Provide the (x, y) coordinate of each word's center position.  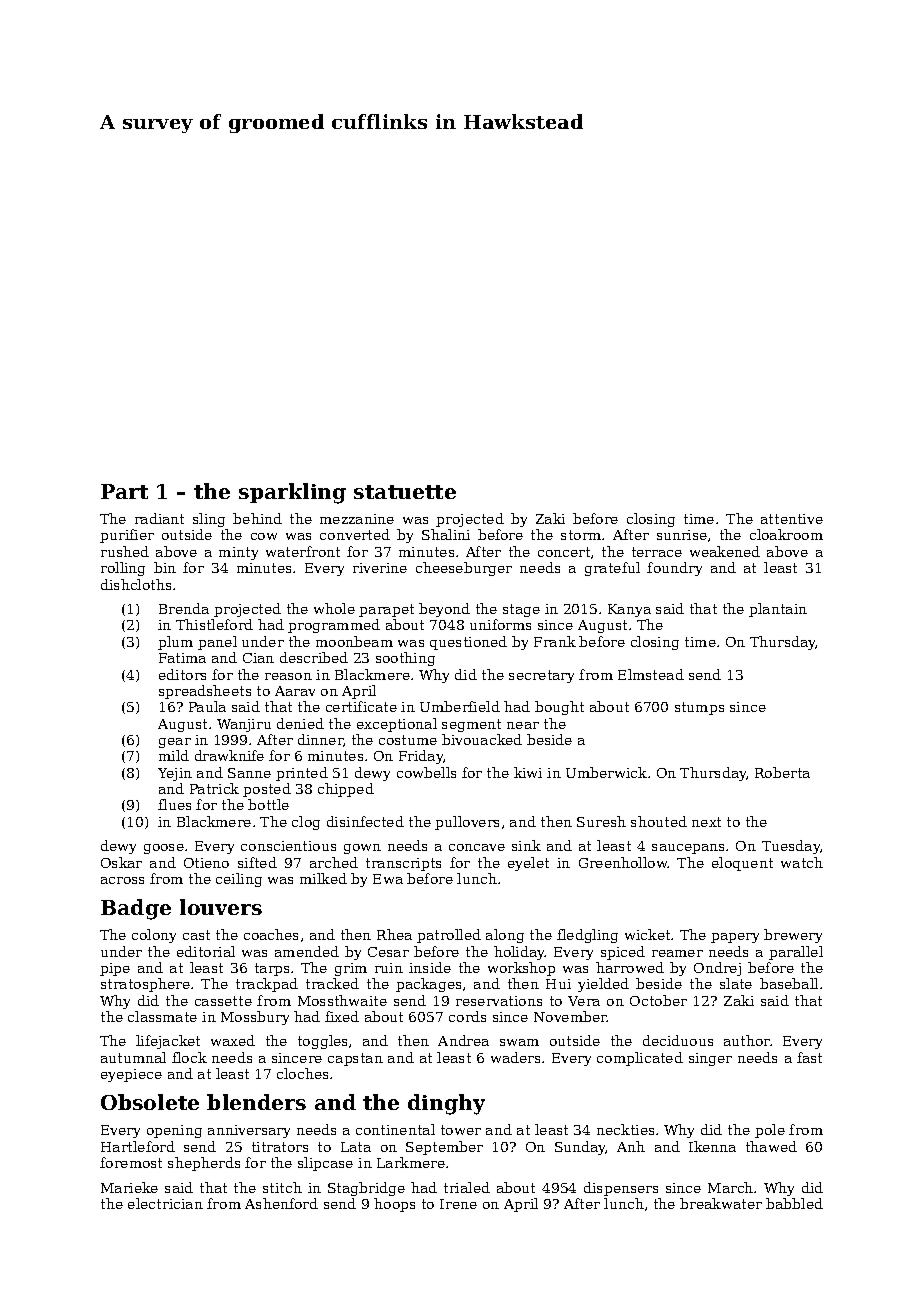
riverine (380, 568)
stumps (699, 708)
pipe (115, 969)
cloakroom (786, 534)
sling (209, 520)
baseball (789, 983)
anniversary (249, 1131)
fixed (342, 1016)
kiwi (528, 772)
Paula (207, 706)
